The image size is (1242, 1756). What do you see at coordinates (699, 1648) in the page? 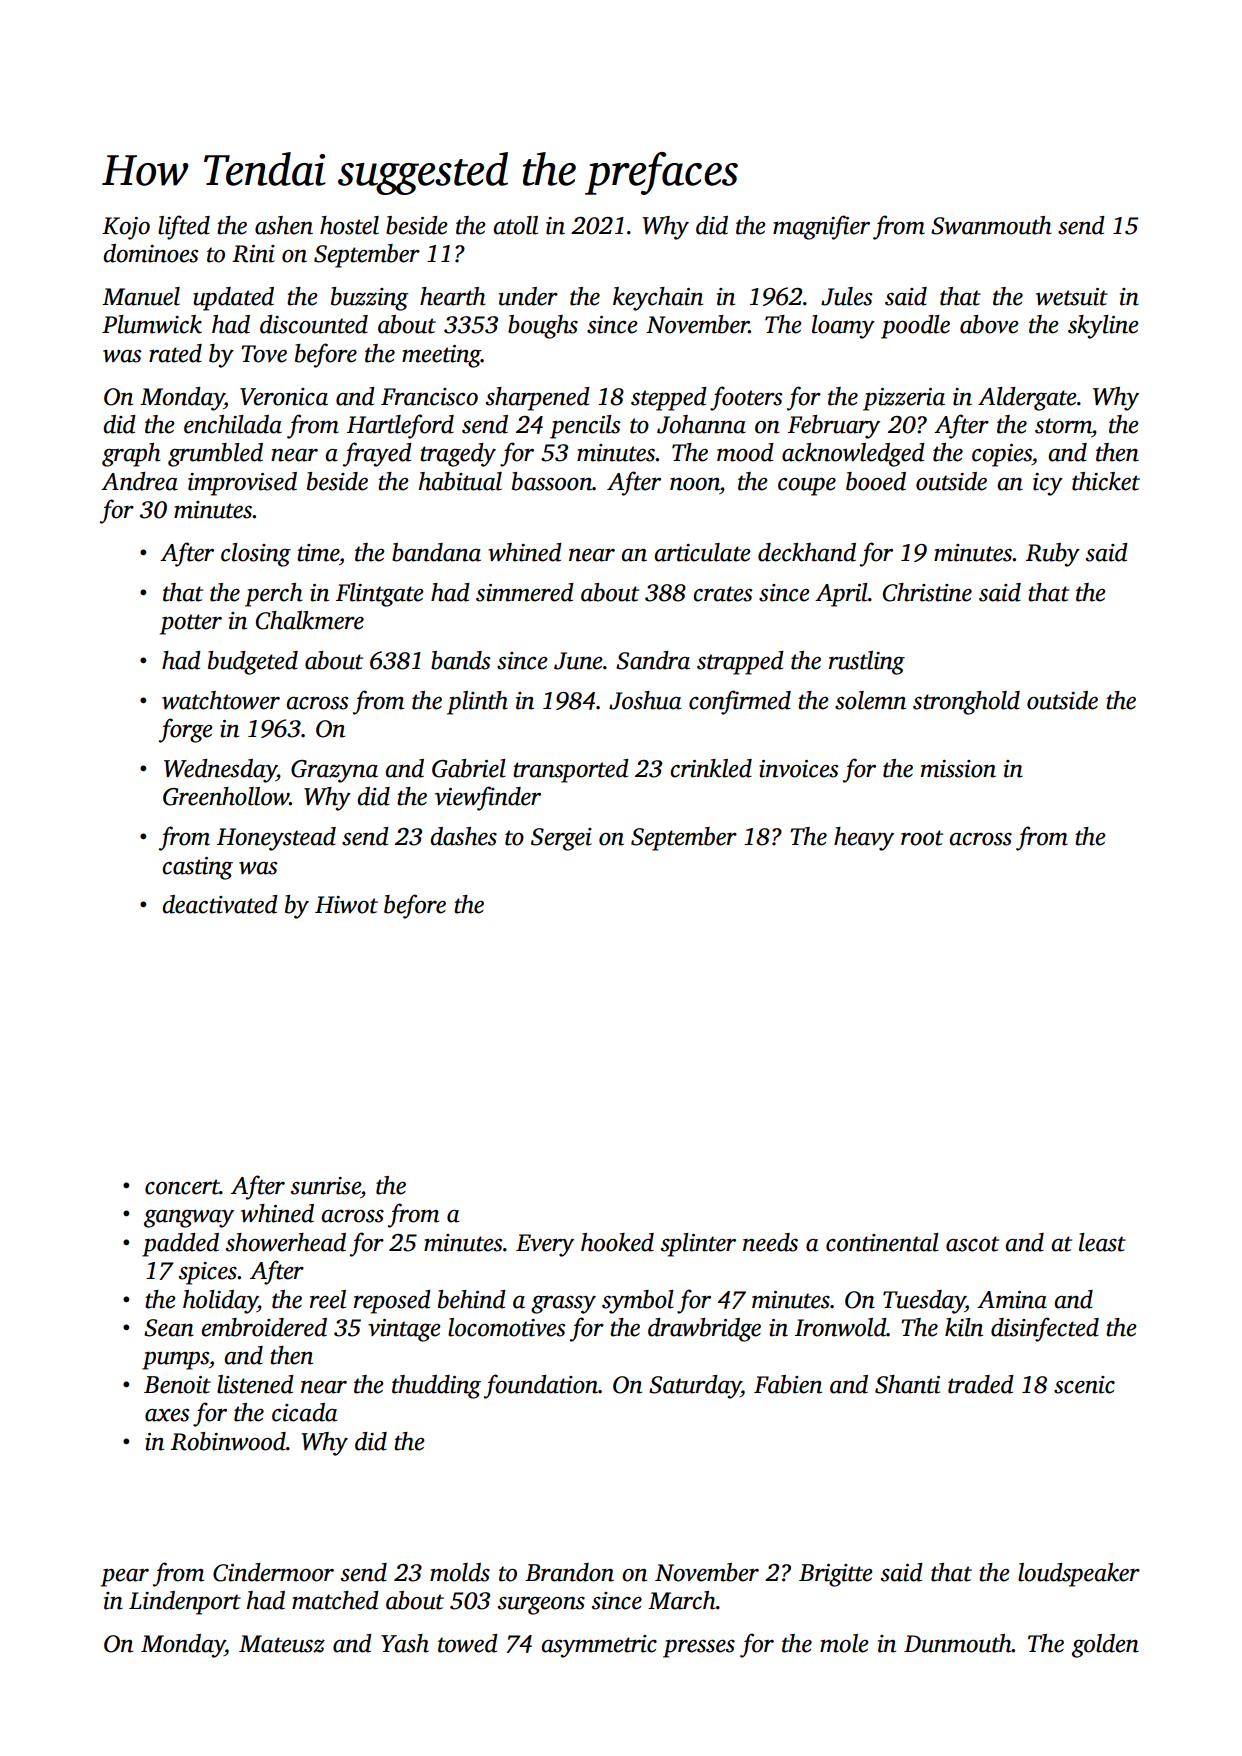
I see `presses` at bounding box center [699, 1648].
